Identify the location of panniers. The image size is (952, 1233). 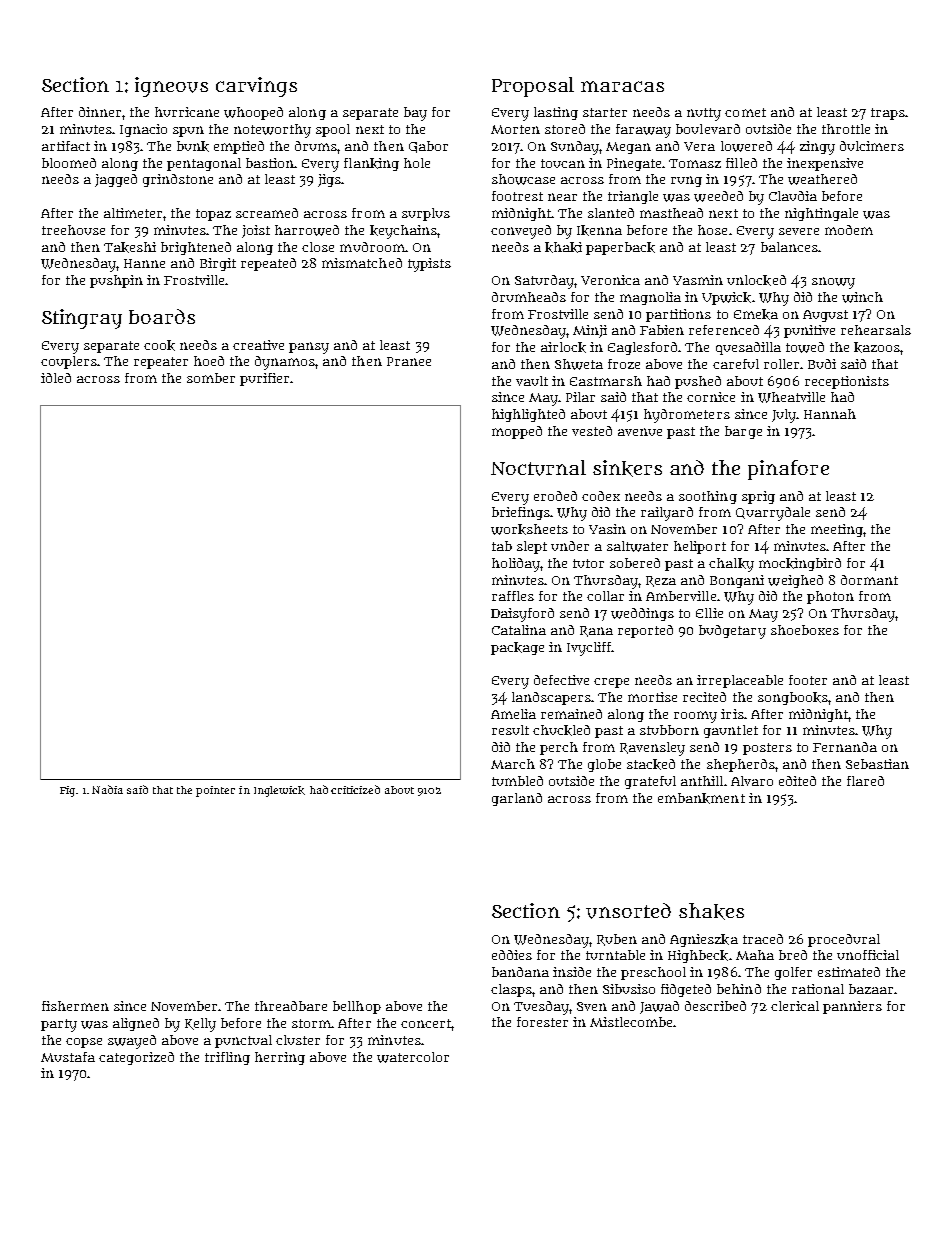
(852, 1007).
